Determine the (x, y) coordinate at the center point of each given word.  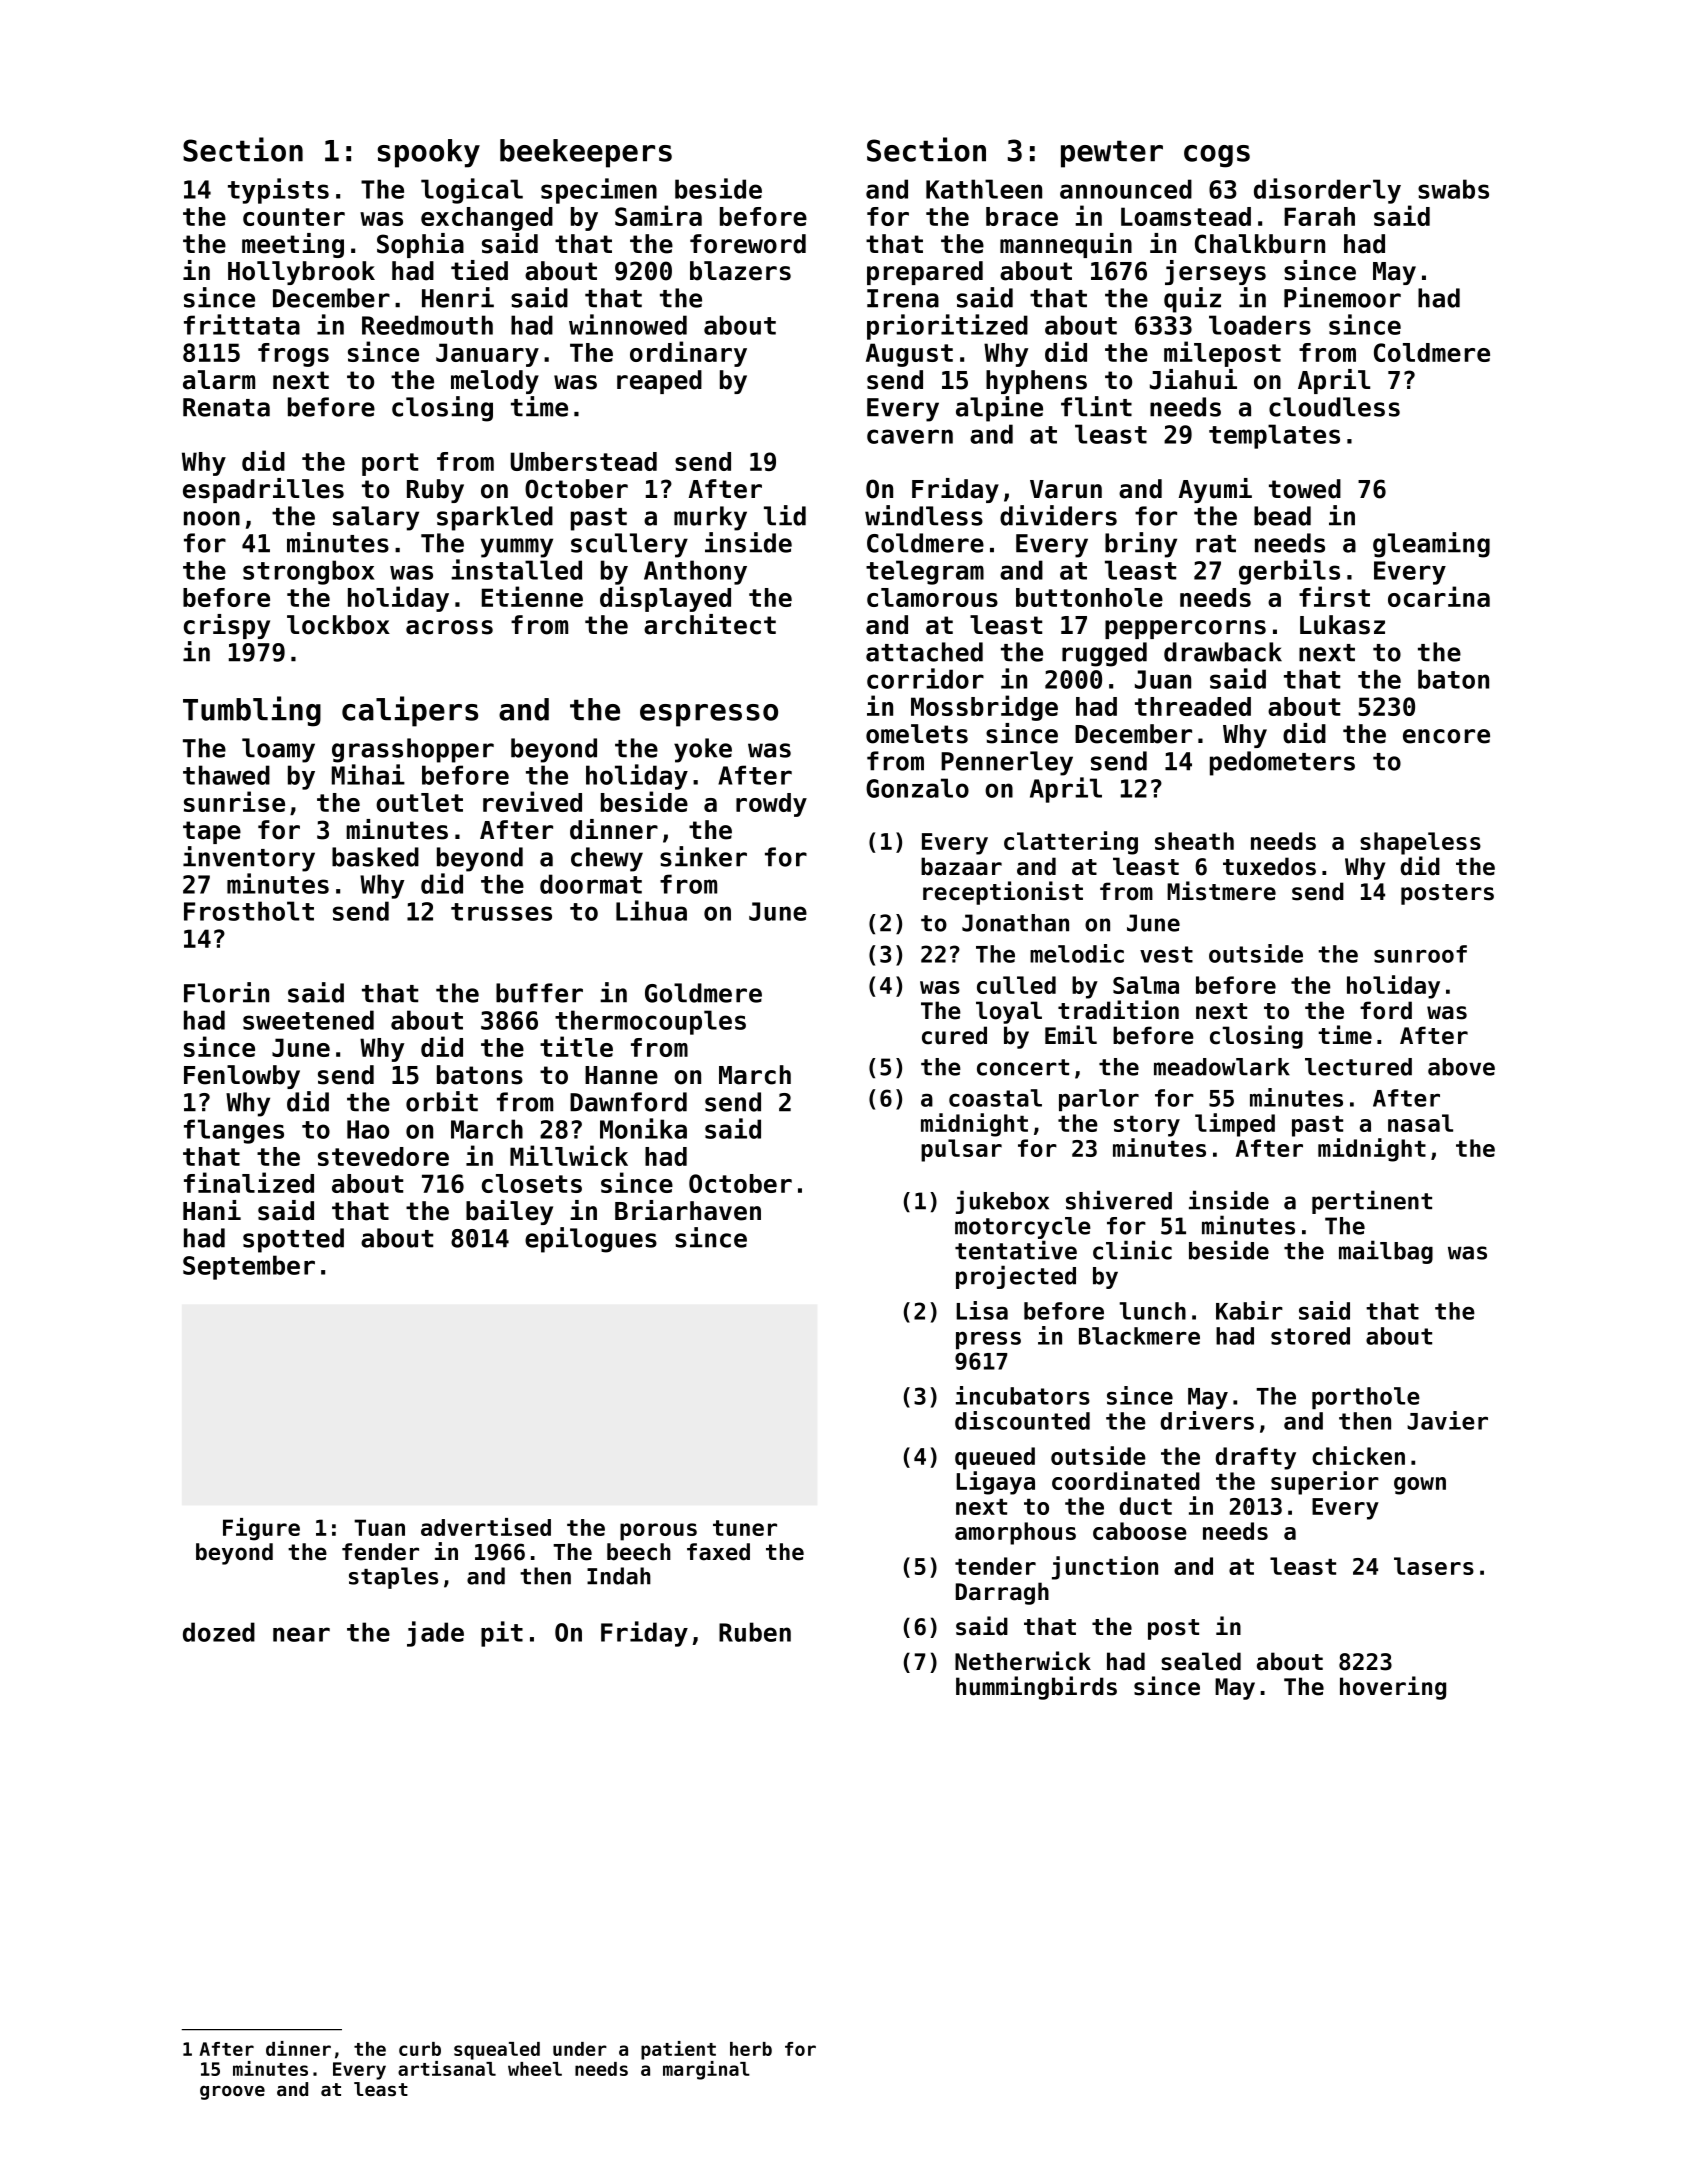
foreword (748, 244)
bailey (509, 1212)
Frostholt (249, 911)
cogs (1217, 156)
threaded (1193, 706)
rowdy (771, 805)
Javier (1447, 1420)
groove (232, 2093)
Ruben (755, 1632)
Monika (643, 1128)
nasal (1420, 1123)
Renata (226, 407)
